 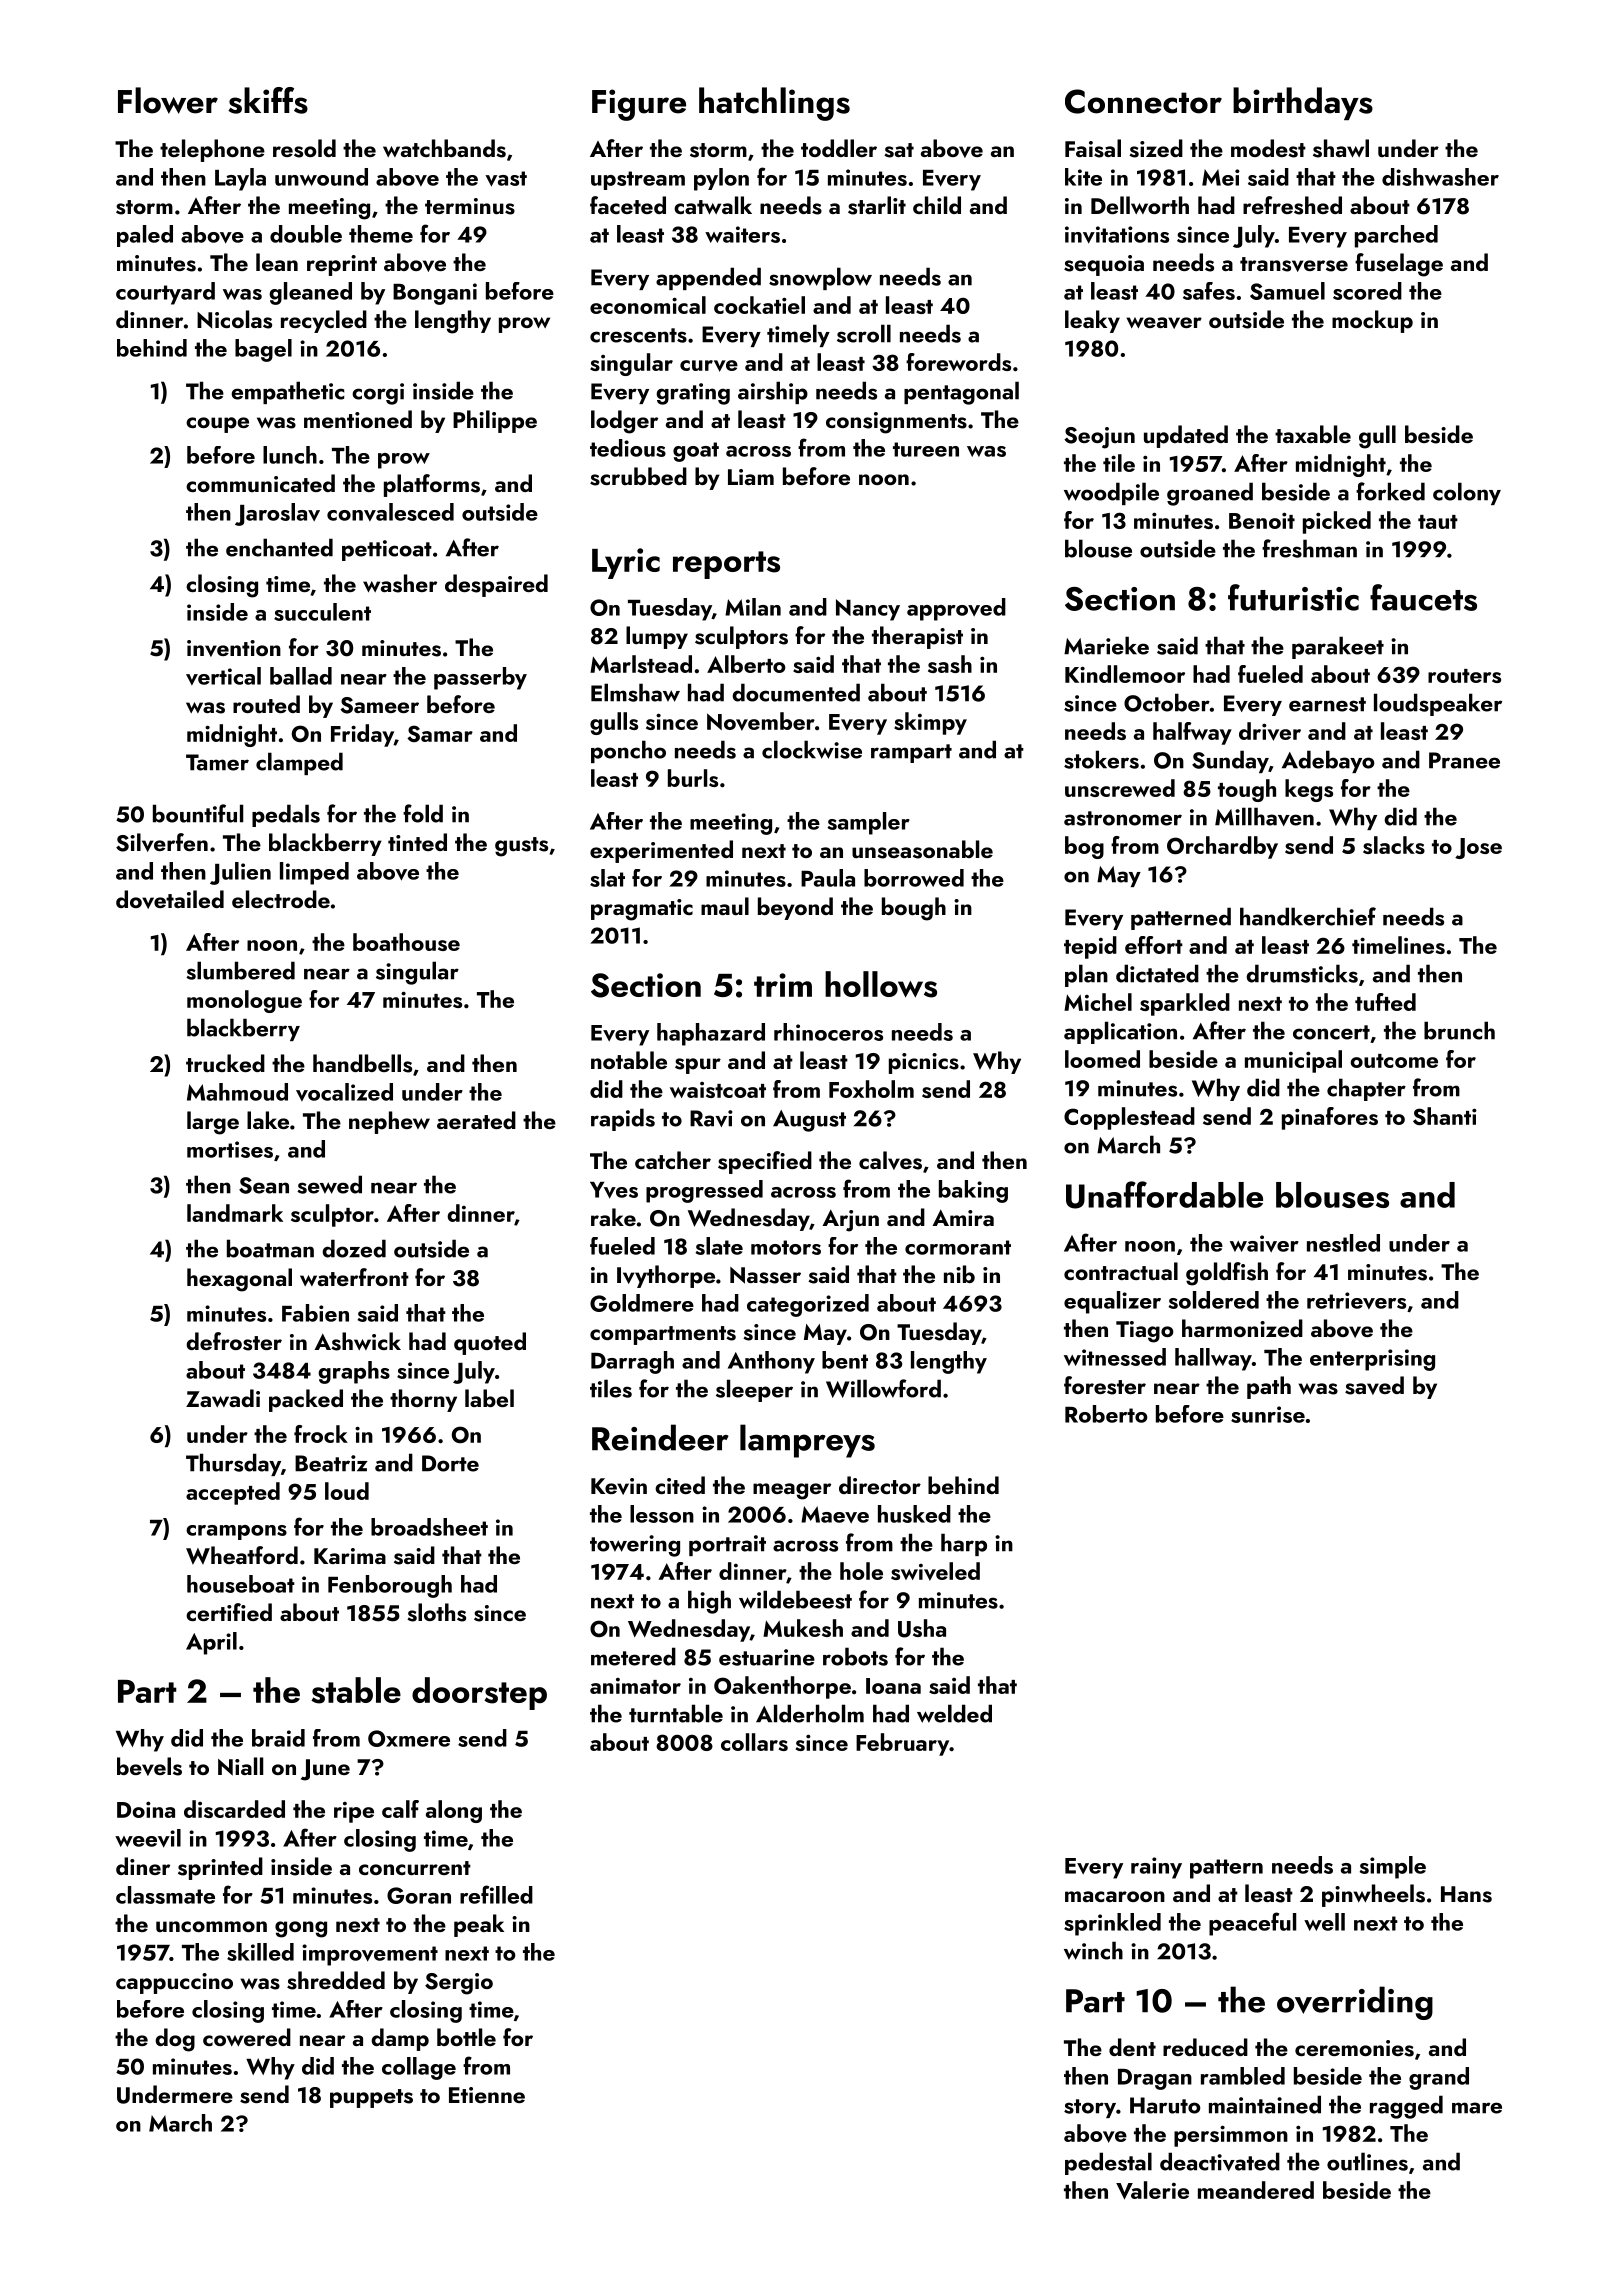 What do you see at coordinates (795, 908) in the image?
I see `beyond` at bounding box center [795, 908].
